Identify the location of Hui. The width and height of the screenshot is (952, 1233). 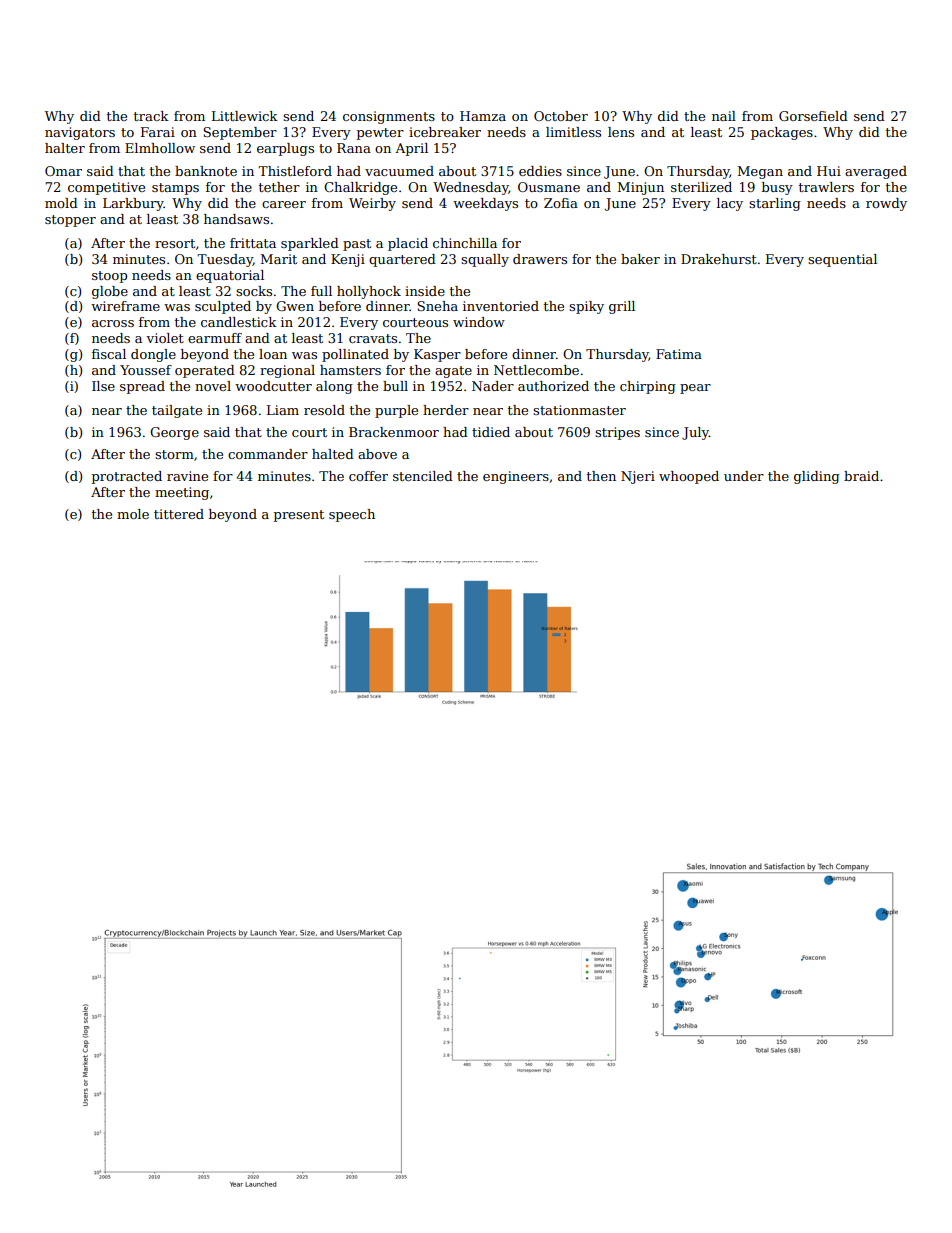
(829, 171).
